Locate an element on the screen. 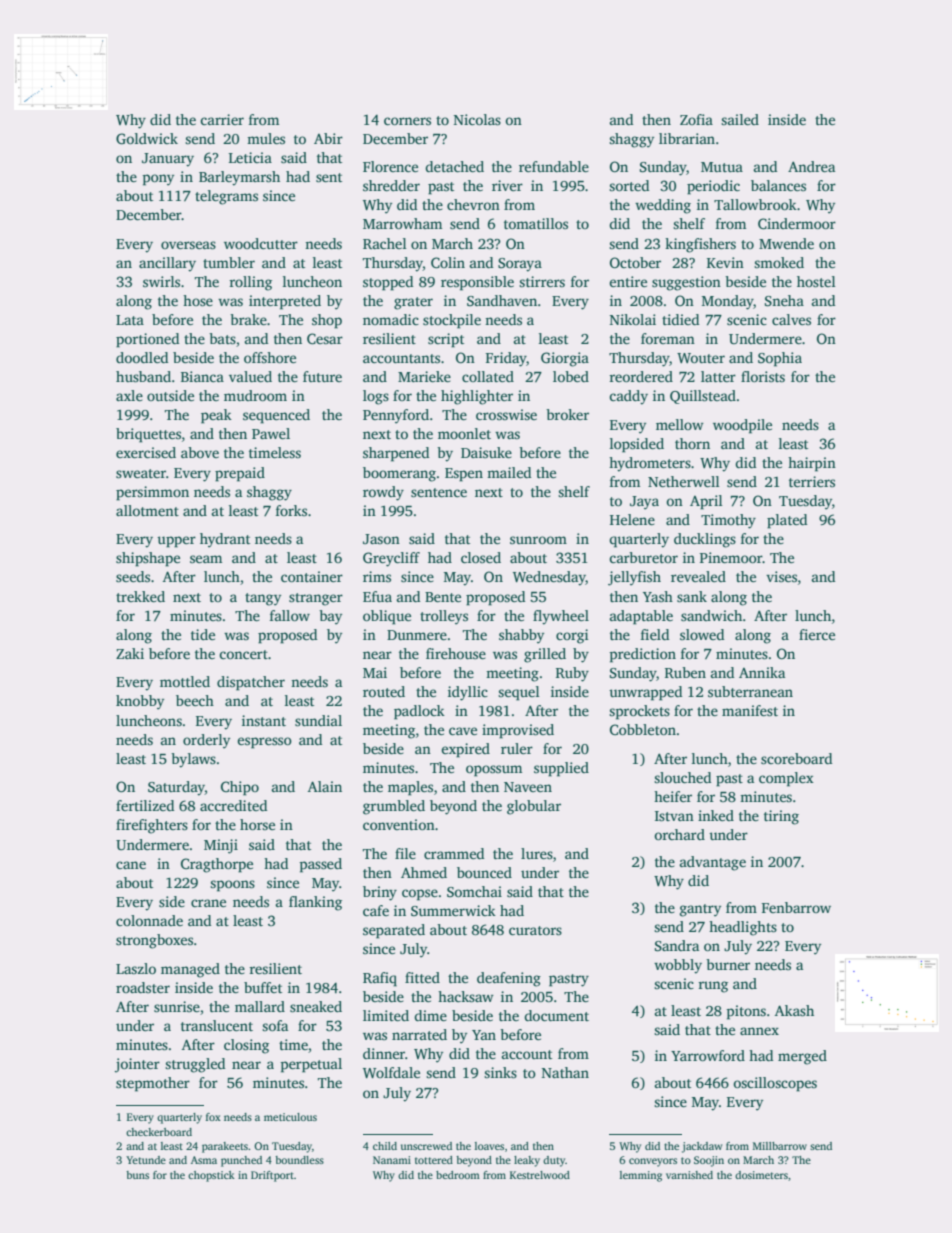 The height and width of the screenshot is (1233, 952). convention is located at coordinates (399, 824).
